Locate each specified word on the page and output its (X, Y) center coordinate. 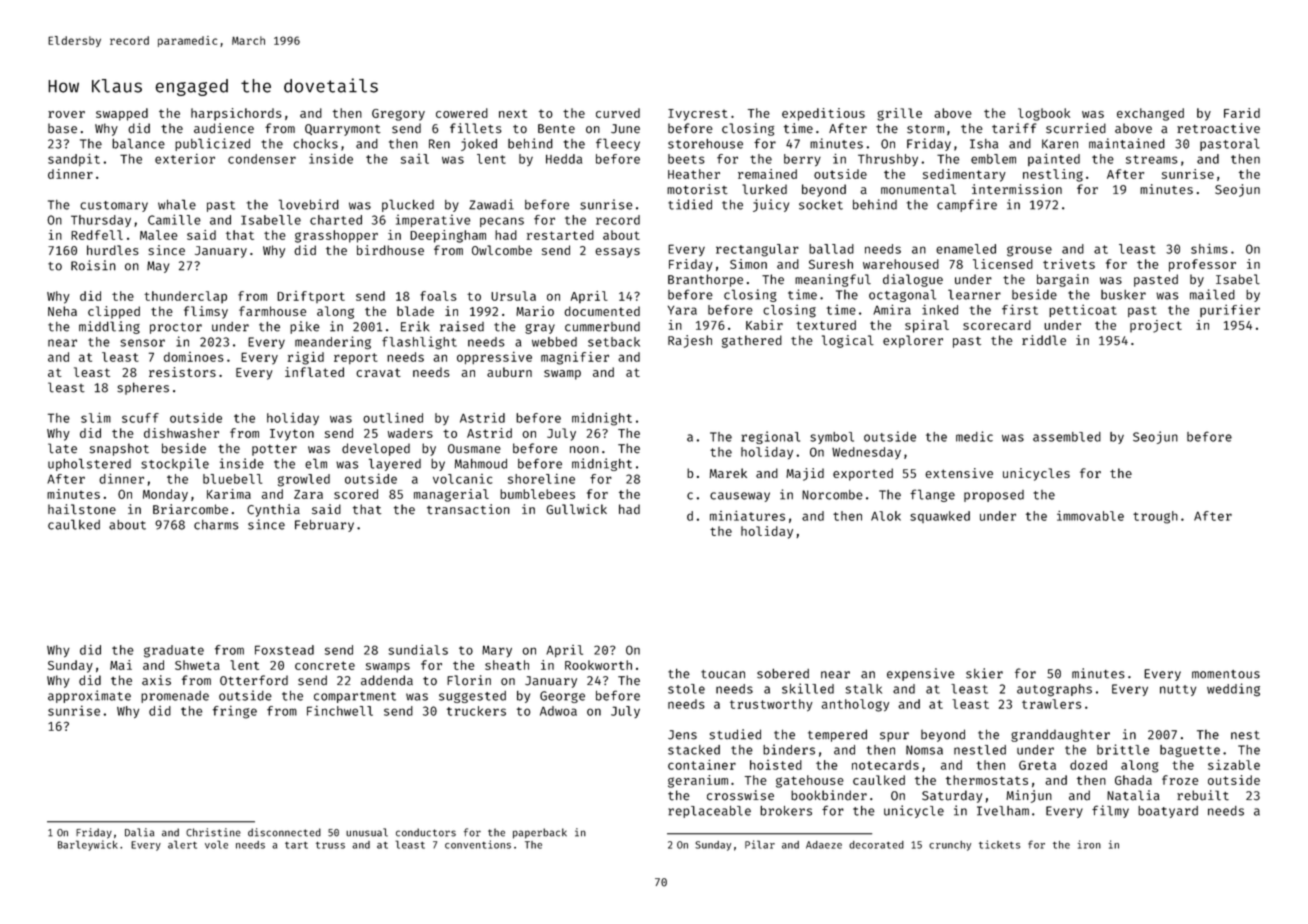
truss (330, 845)
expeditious (823, 114)
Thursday (101, 221)
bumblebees (537, 494)
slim (96, 418)
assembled (1067, 437)
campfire (967, 205)
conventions (478, 844)
